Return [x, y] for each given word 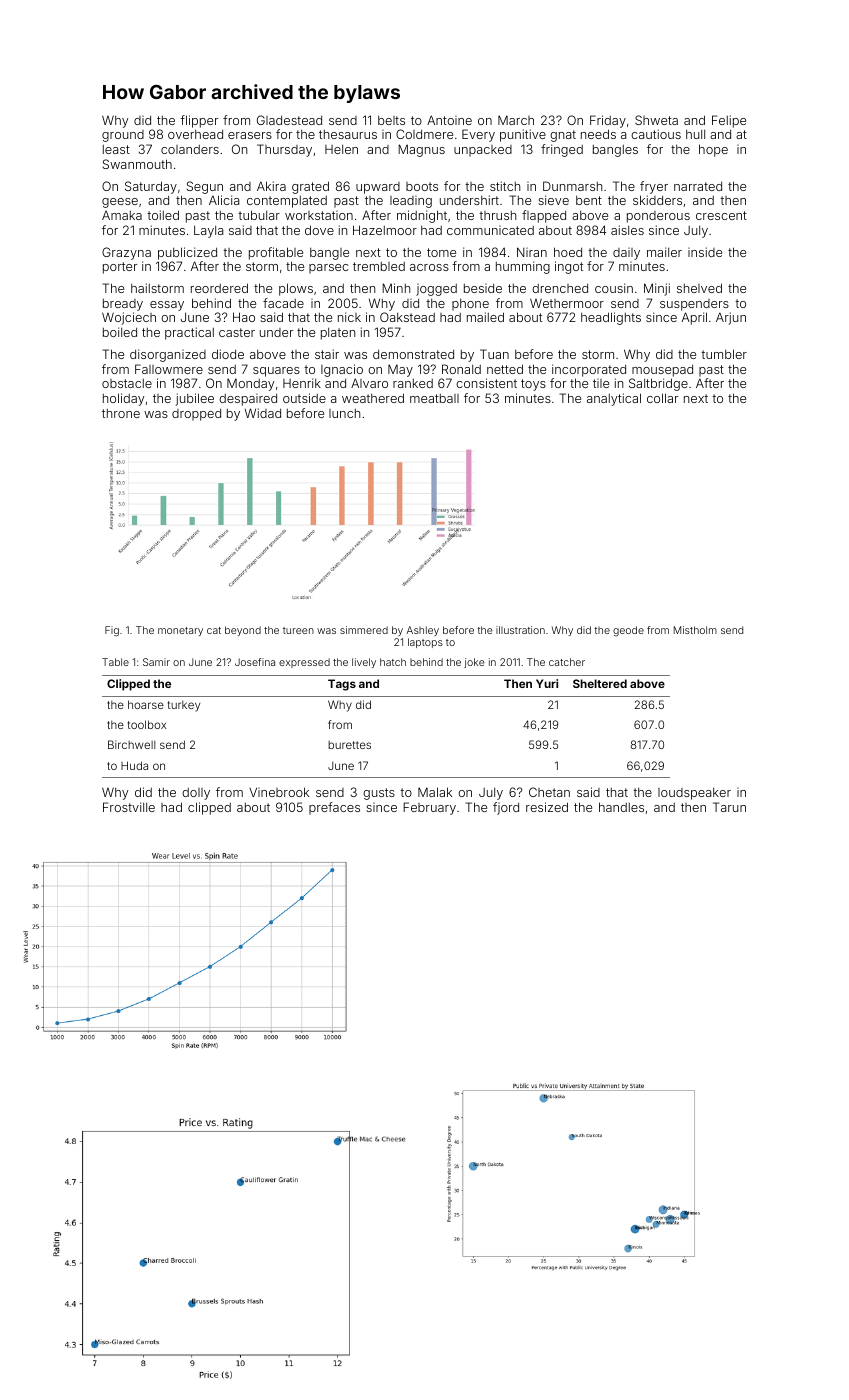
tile [601, 383]
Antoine [449, 120]
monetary [180, 631]
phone [470, 305]
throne [121, 413]
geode [628, 631]
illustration [520, 630]
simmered [364, 630]
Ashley [422, 631]
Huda [134, 765]
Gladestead [289, 120]
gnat [563, 136]
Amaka [122, 215]
